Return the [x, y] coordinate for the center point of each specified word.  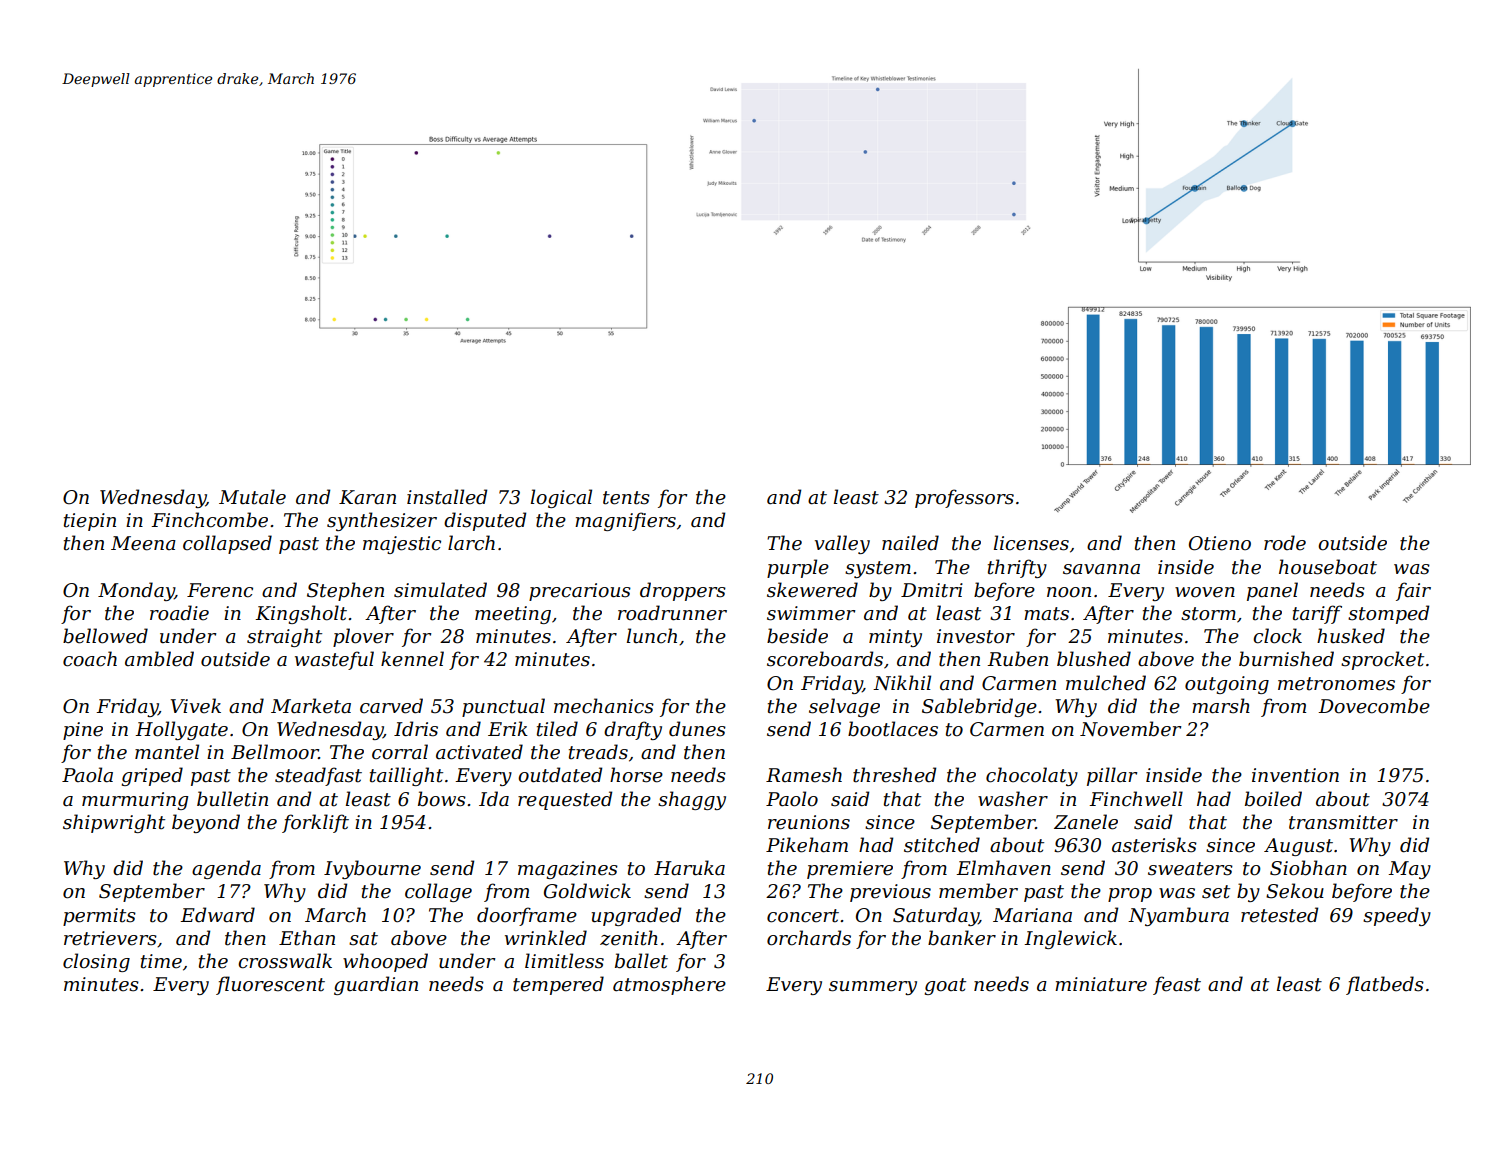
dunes [697, 729]
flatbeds [1385, 985]
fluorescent [270, 985]
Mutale [252, 497]
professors [964, 498]
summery [873, 988]
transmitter [1343, 822]
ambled [159, 659]
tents [626, 498]
